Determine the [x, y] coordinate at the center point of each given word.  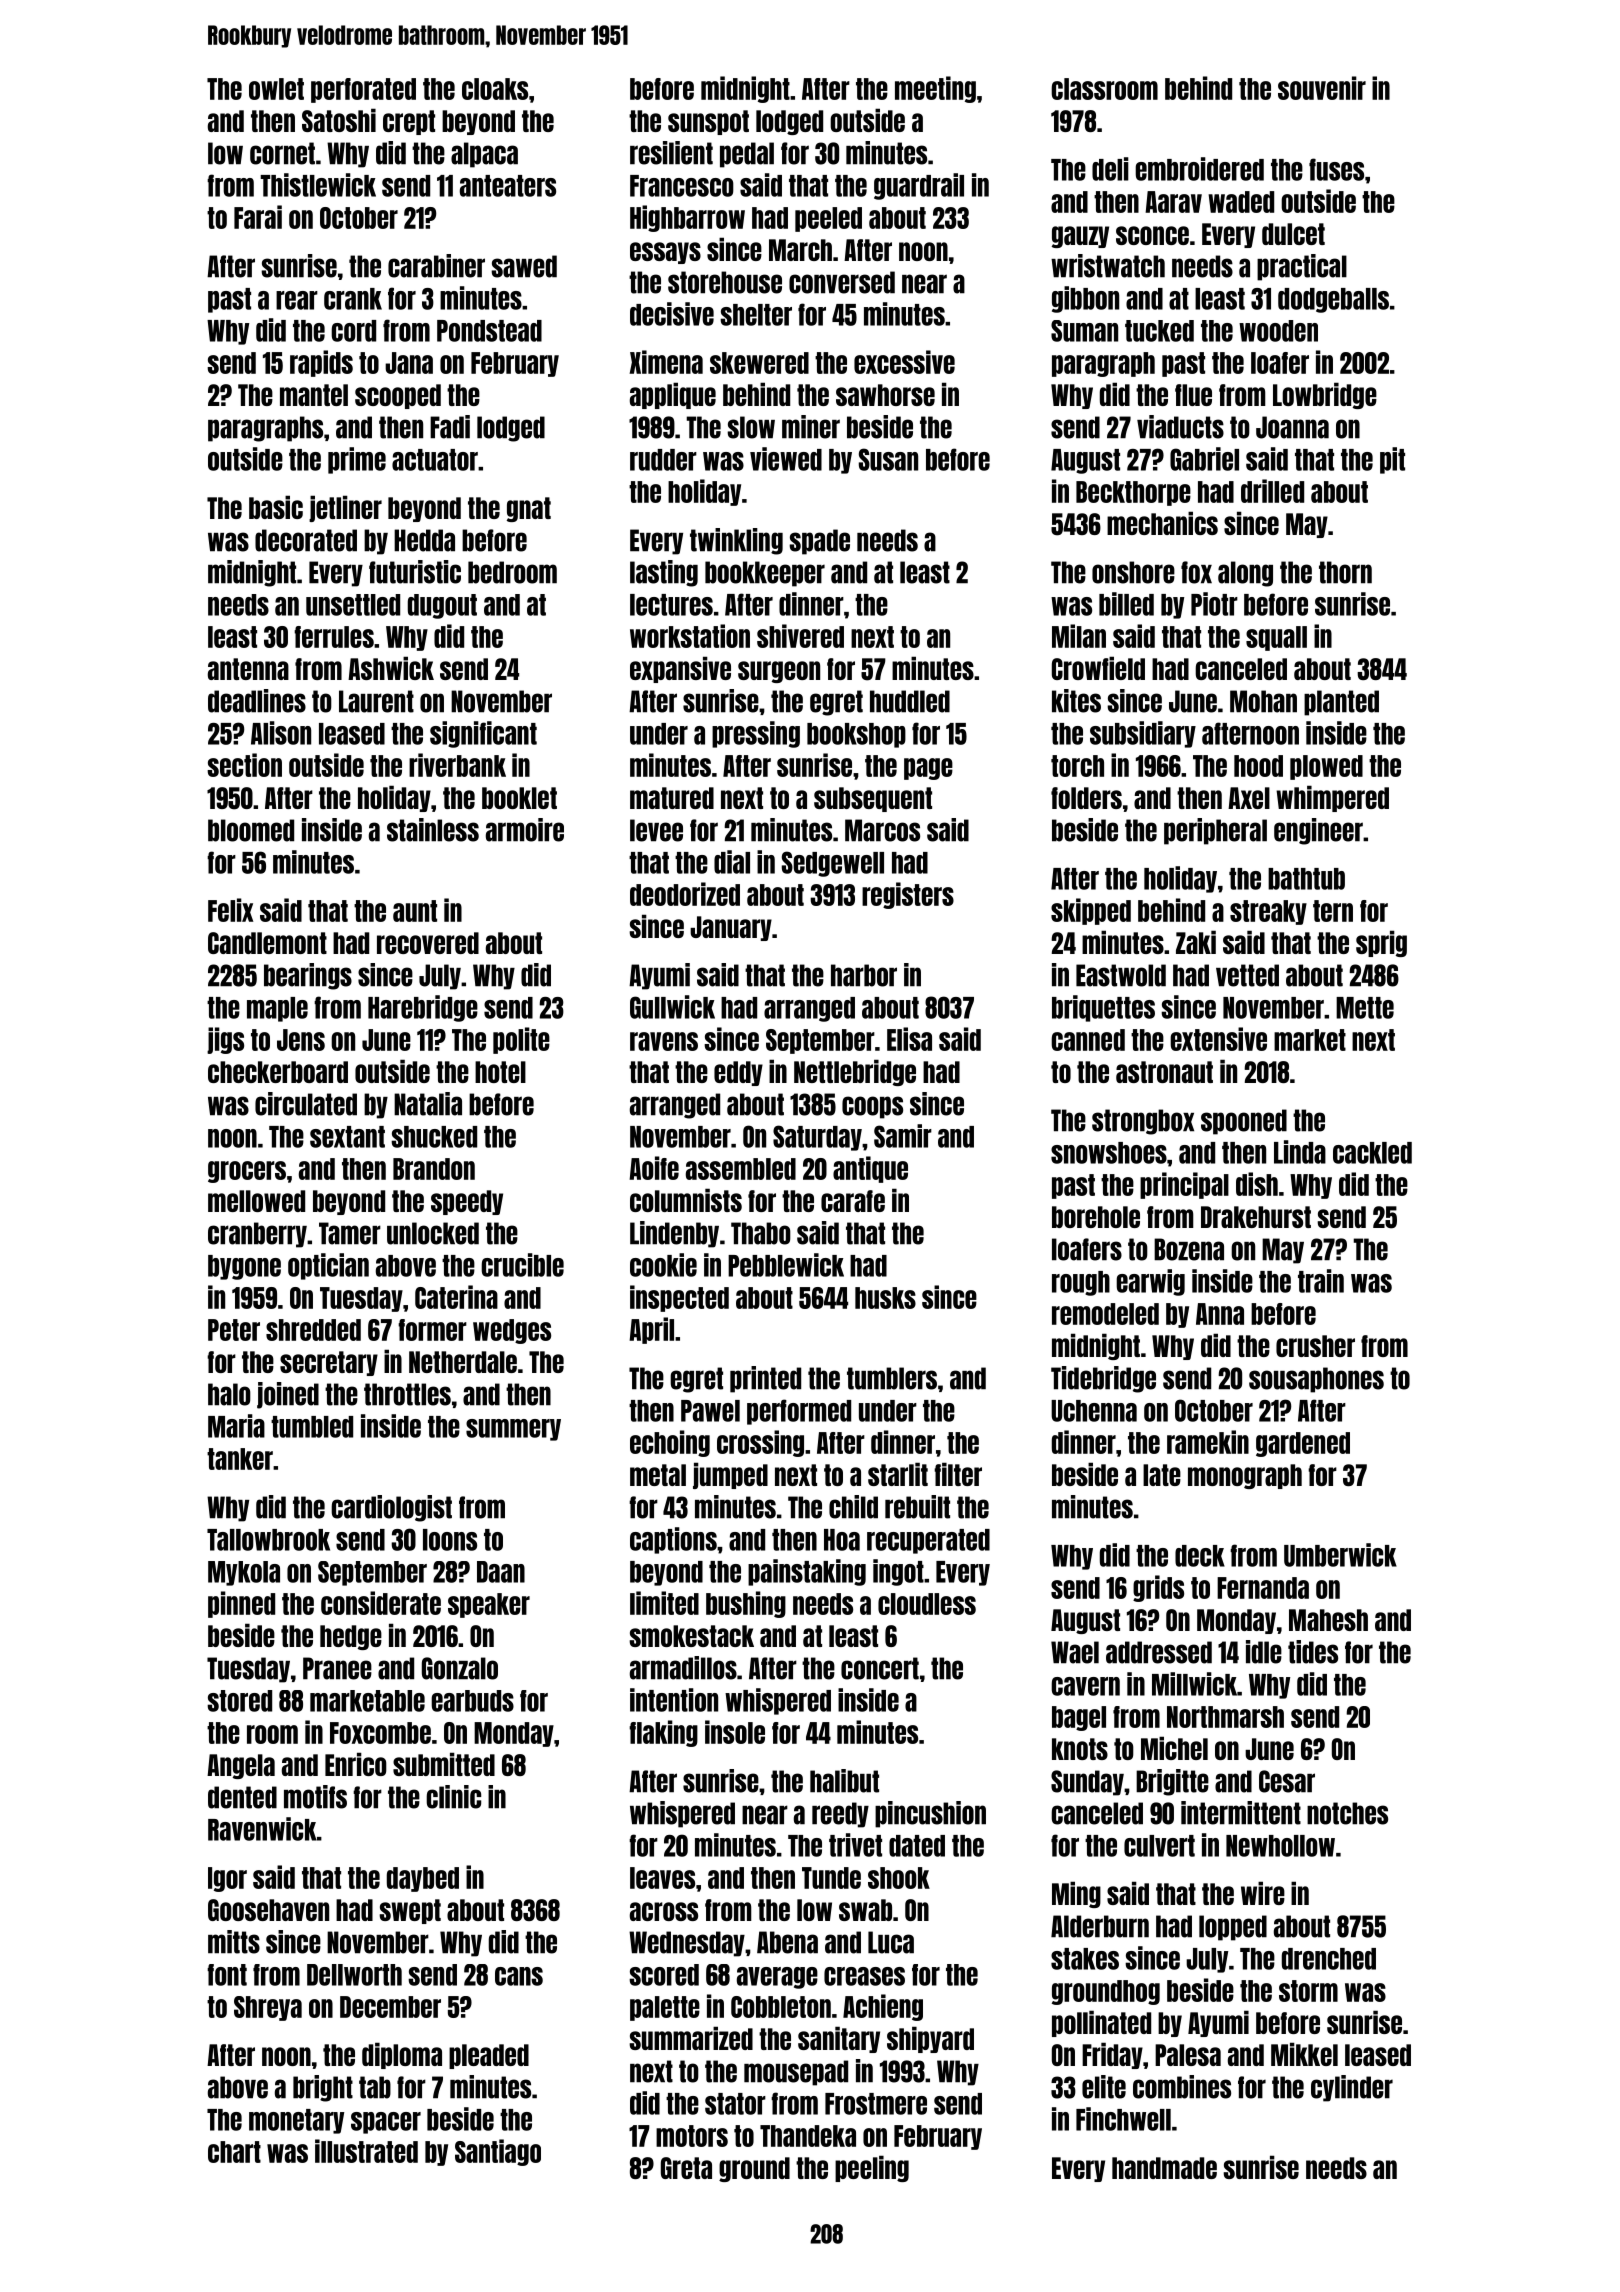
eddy [738, 1073]
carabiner [436, 266]
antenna [248, 669]
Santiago [498, 2152]
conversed [842, 282]
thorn [1345, 572]
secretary [329, 1363]
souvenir [1322, 88]
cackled [1372, 1153]
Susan [888, 459]
